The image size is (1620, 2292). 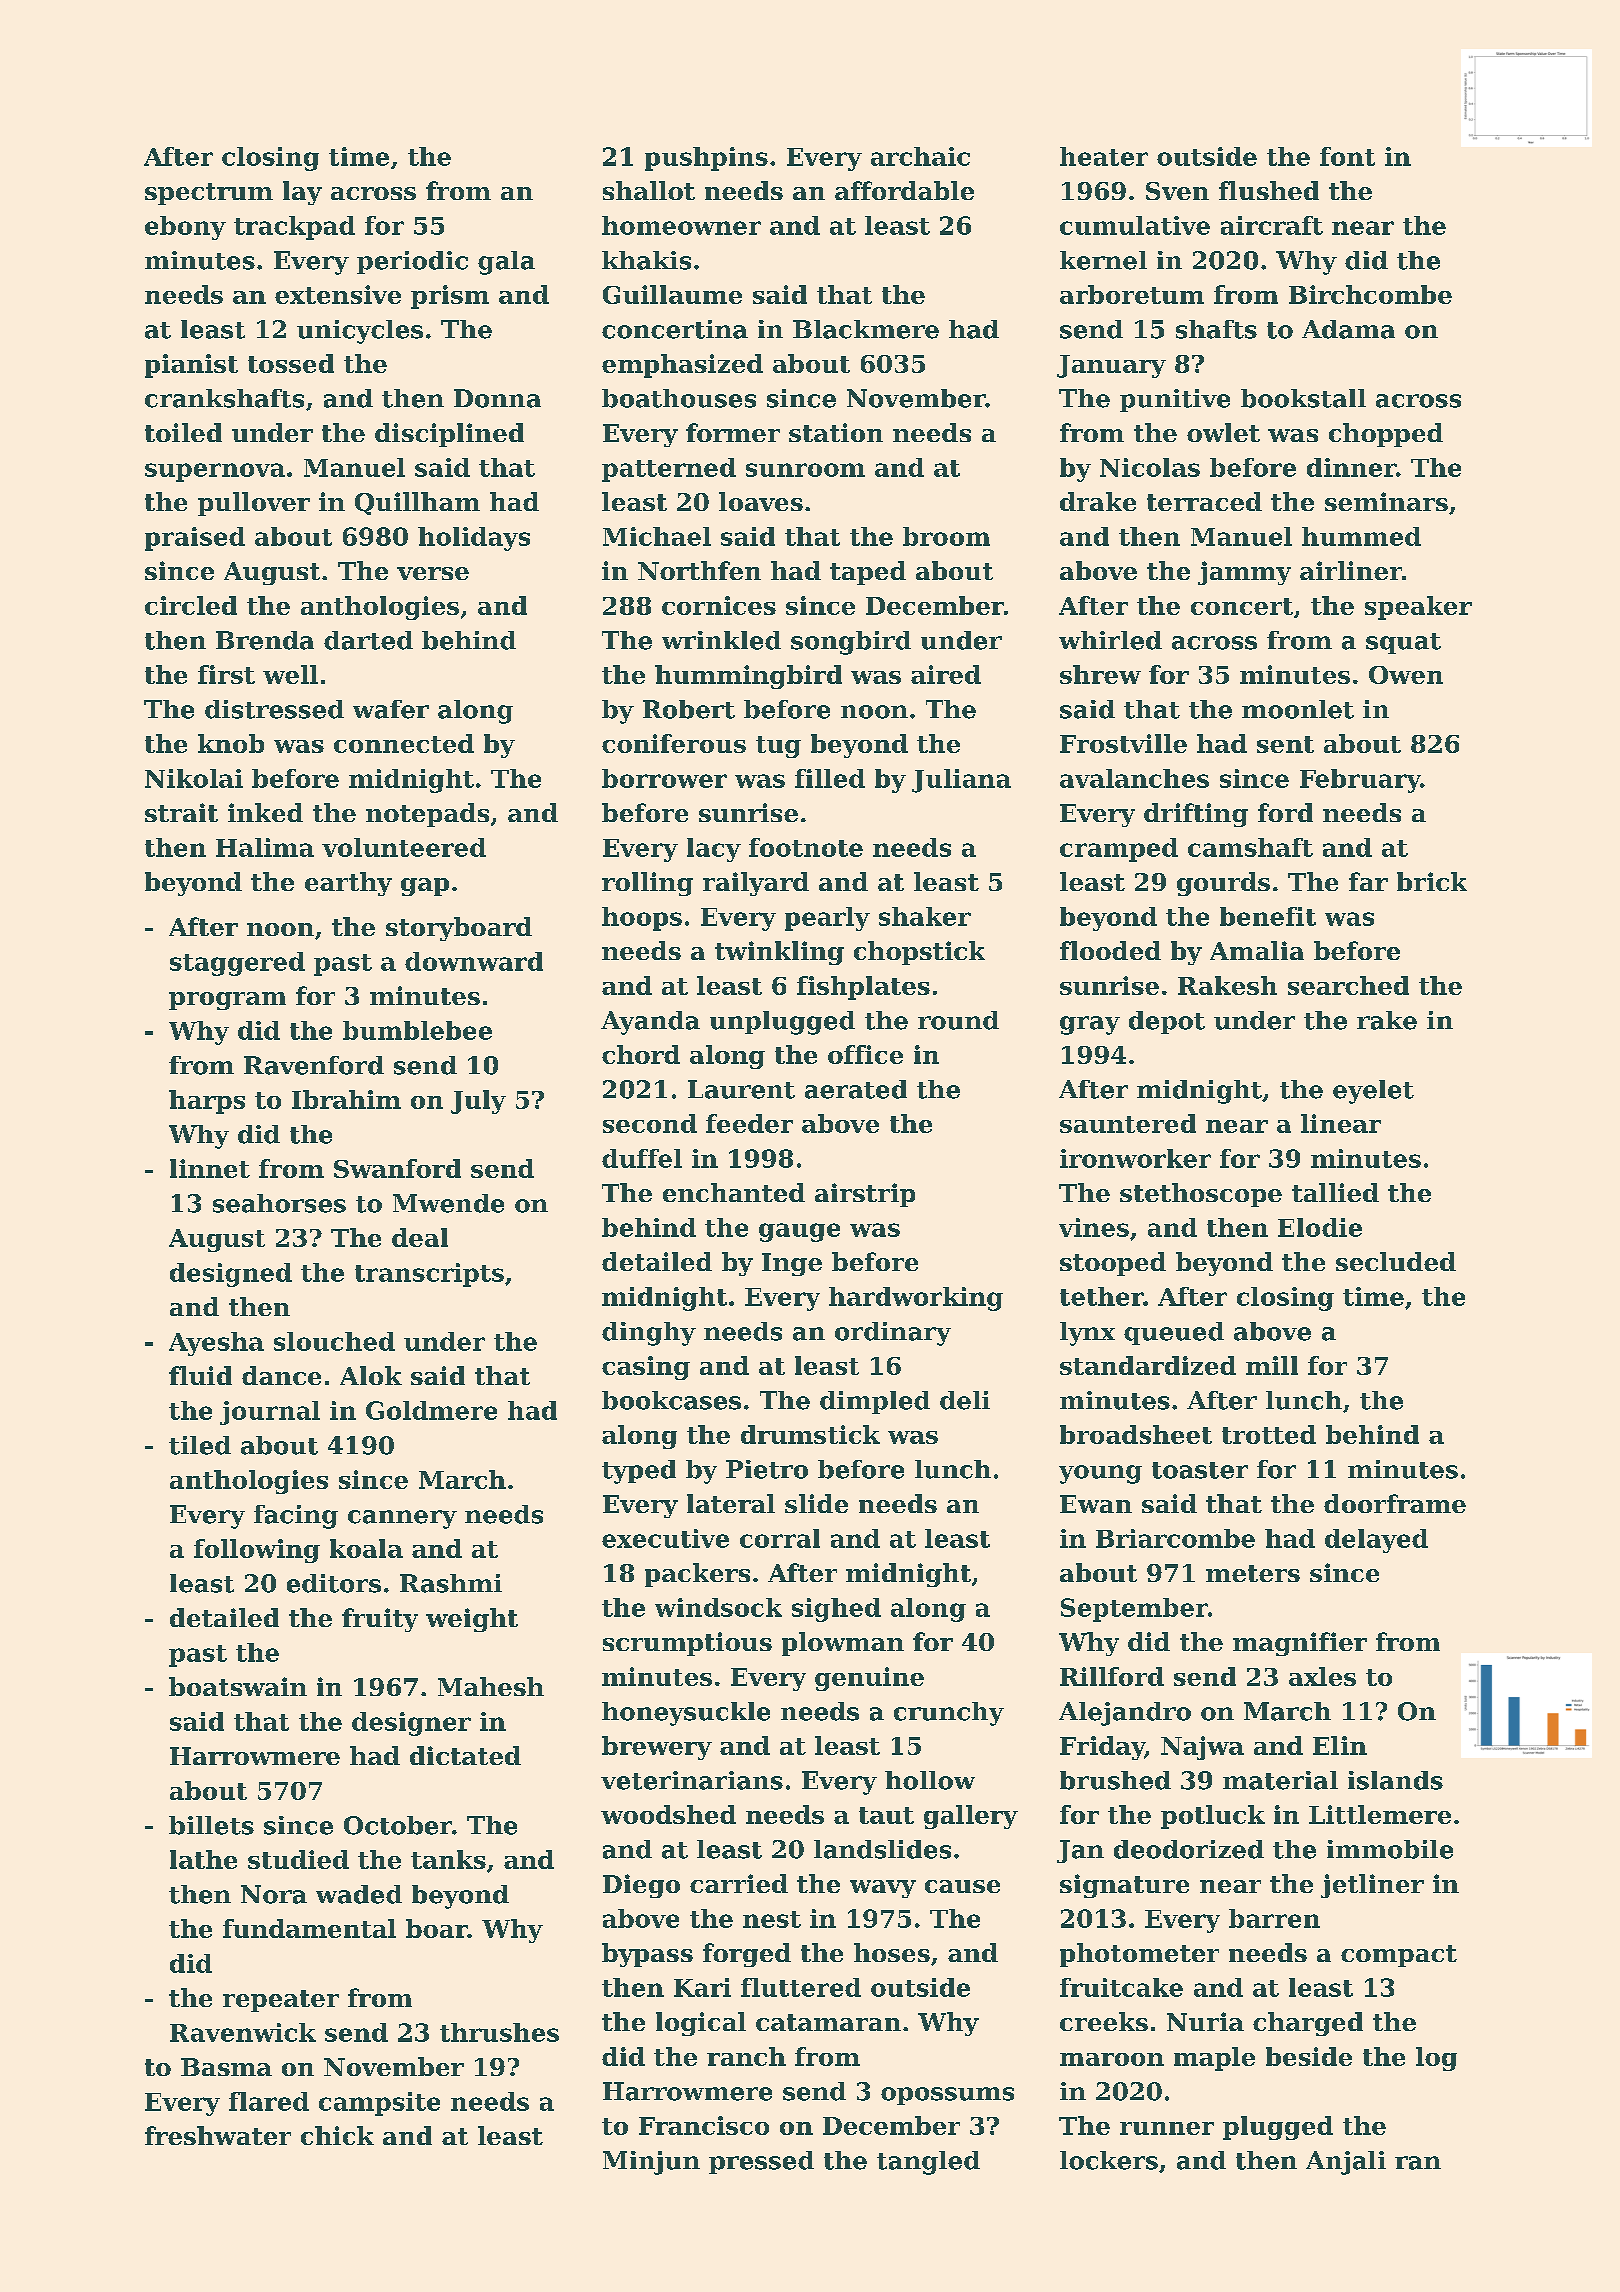 What do you see at coordinates (671, 1400) in the page?
I see `bookcases` at bounding box center [671, 1400].
